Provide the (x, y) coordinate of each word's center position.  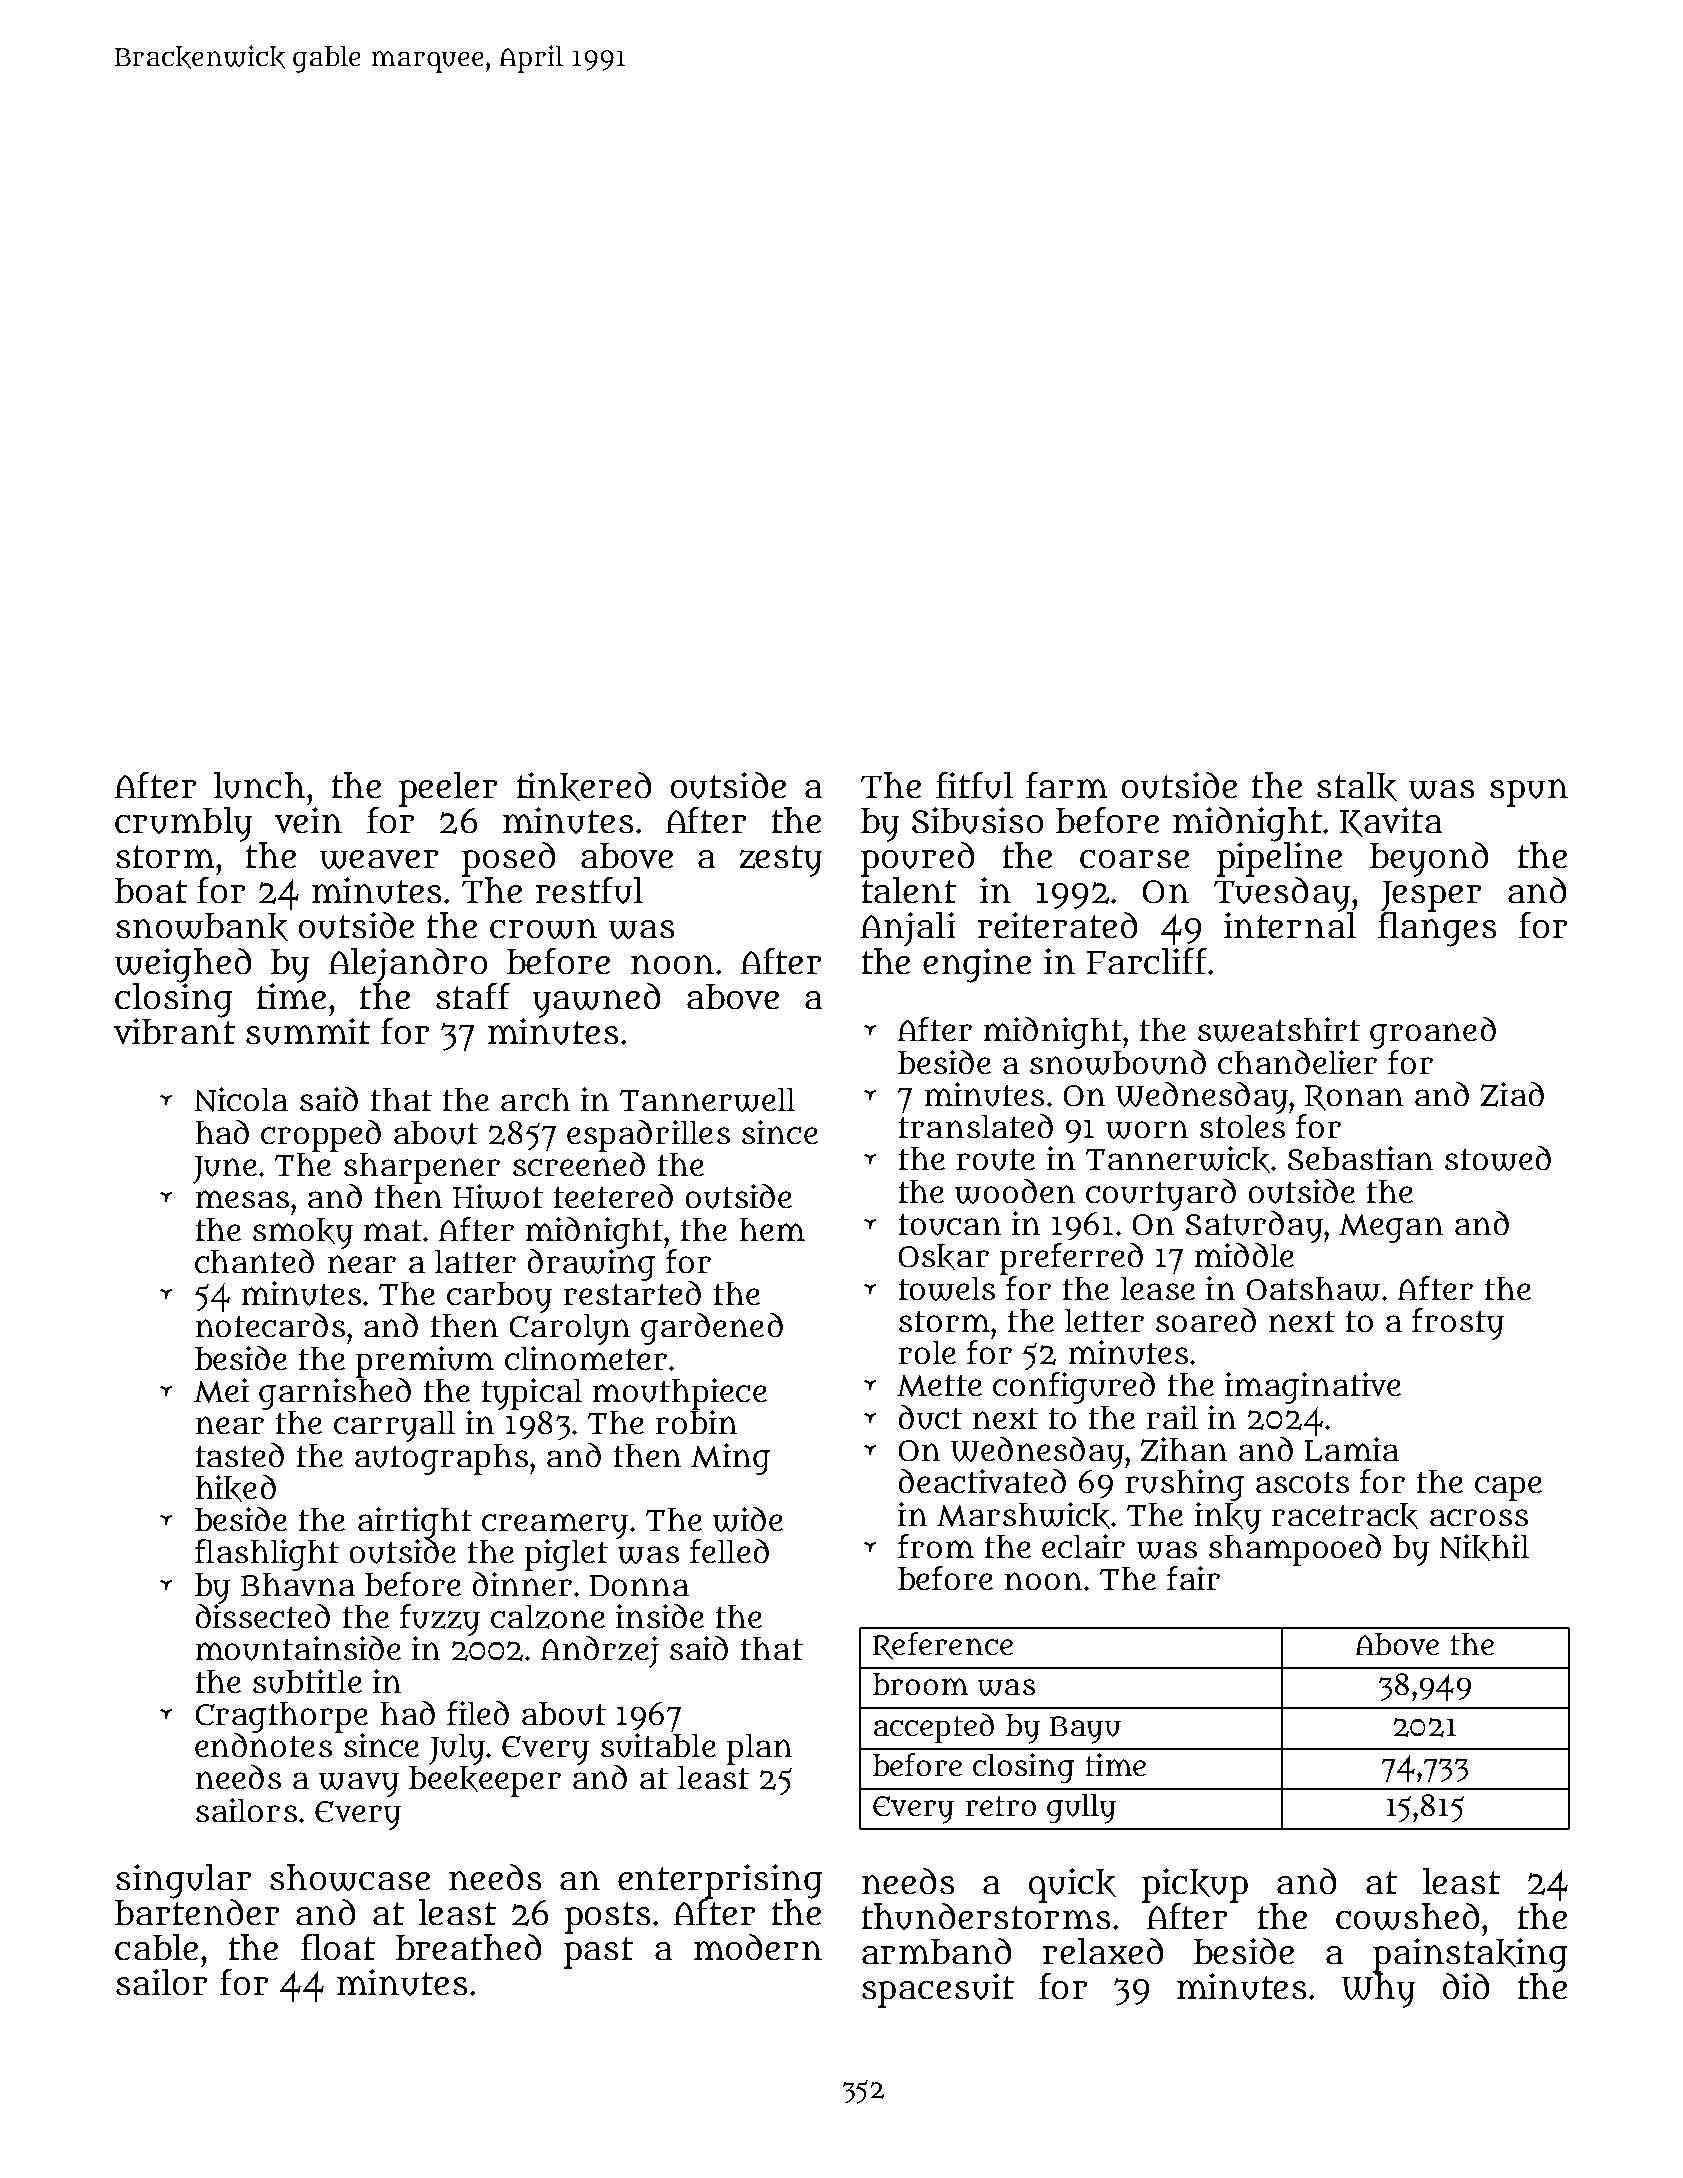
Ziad (1512, 1094)
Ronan (1354, 1098)
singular (183, 1881)
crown (543, 929)
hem (772, 1229)
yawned (596, 1000)
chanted (254, 1261)
